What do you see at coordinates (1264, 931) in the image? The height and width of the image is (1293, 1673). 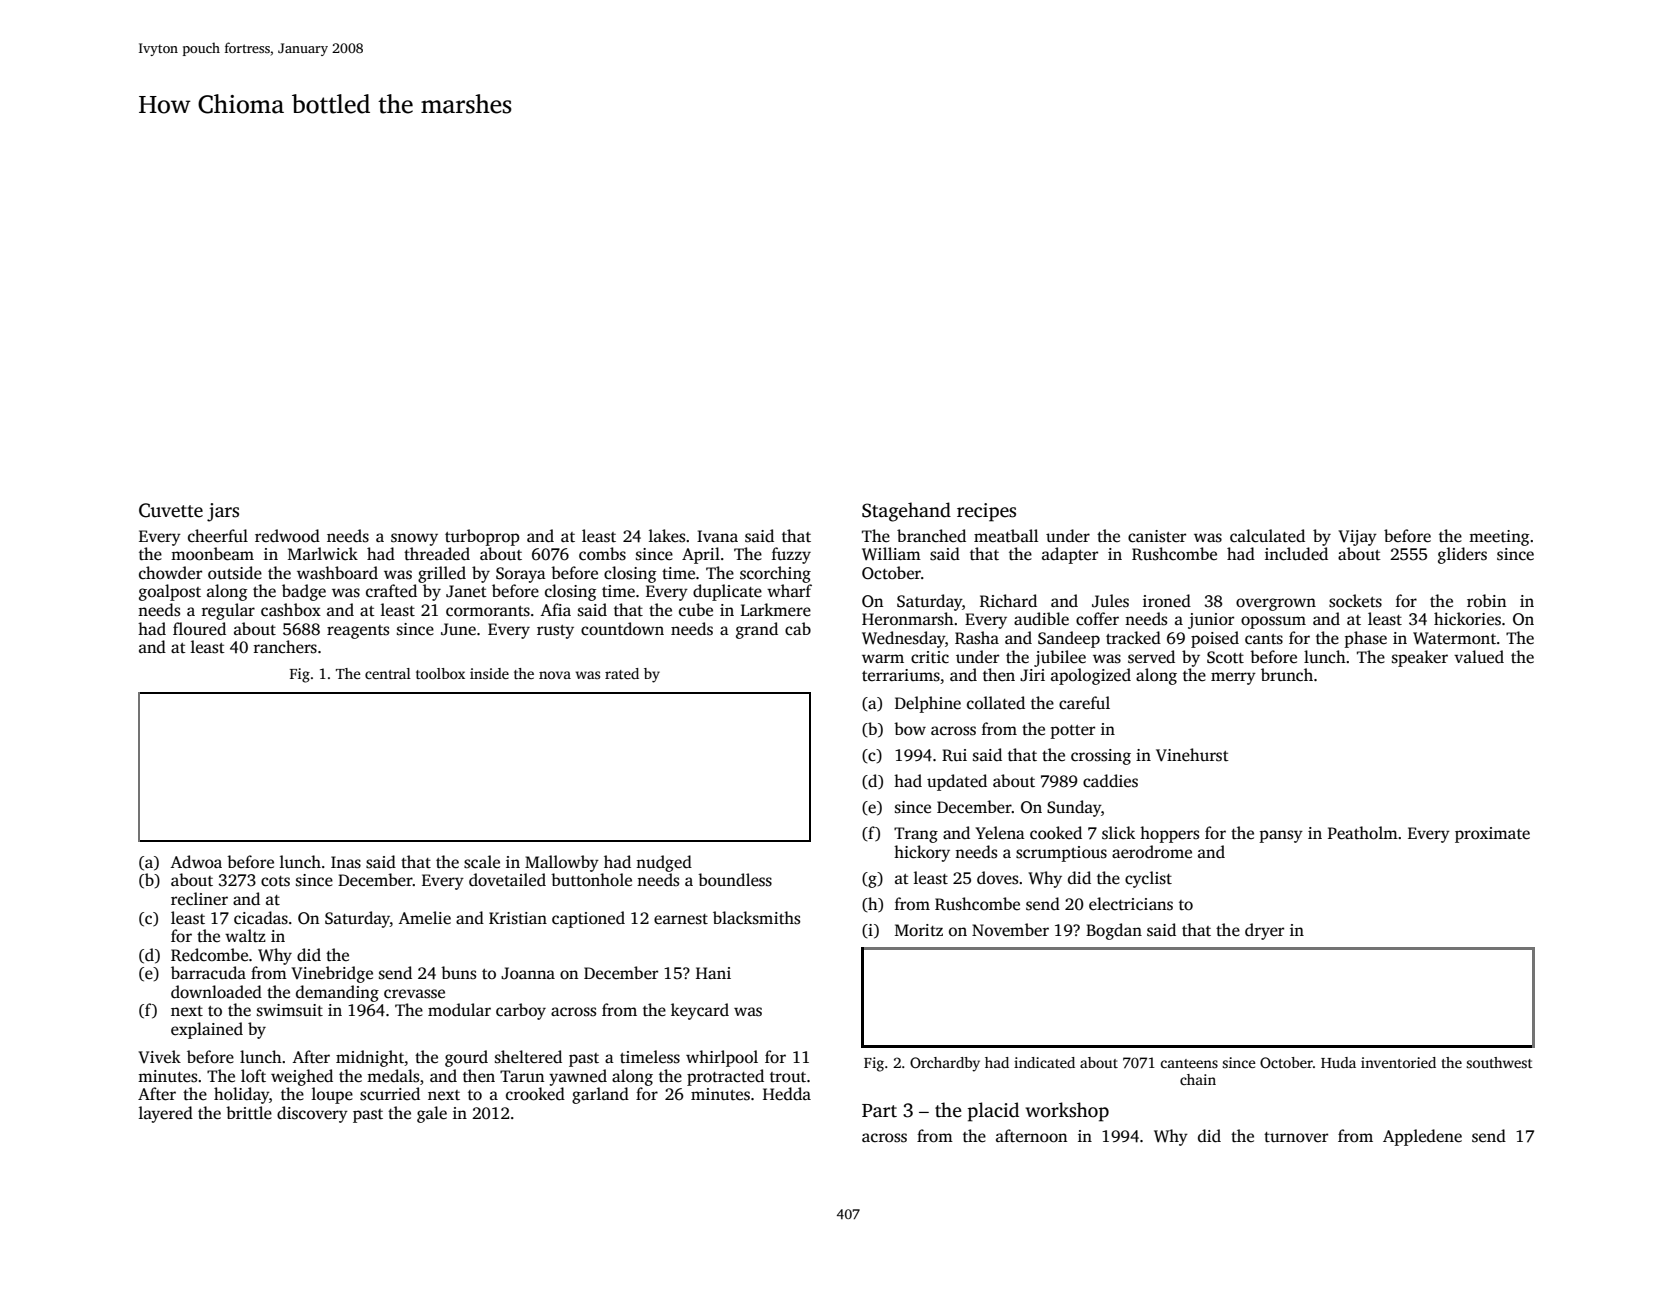 I see `dryer` at bounding box center [1264, 931].
